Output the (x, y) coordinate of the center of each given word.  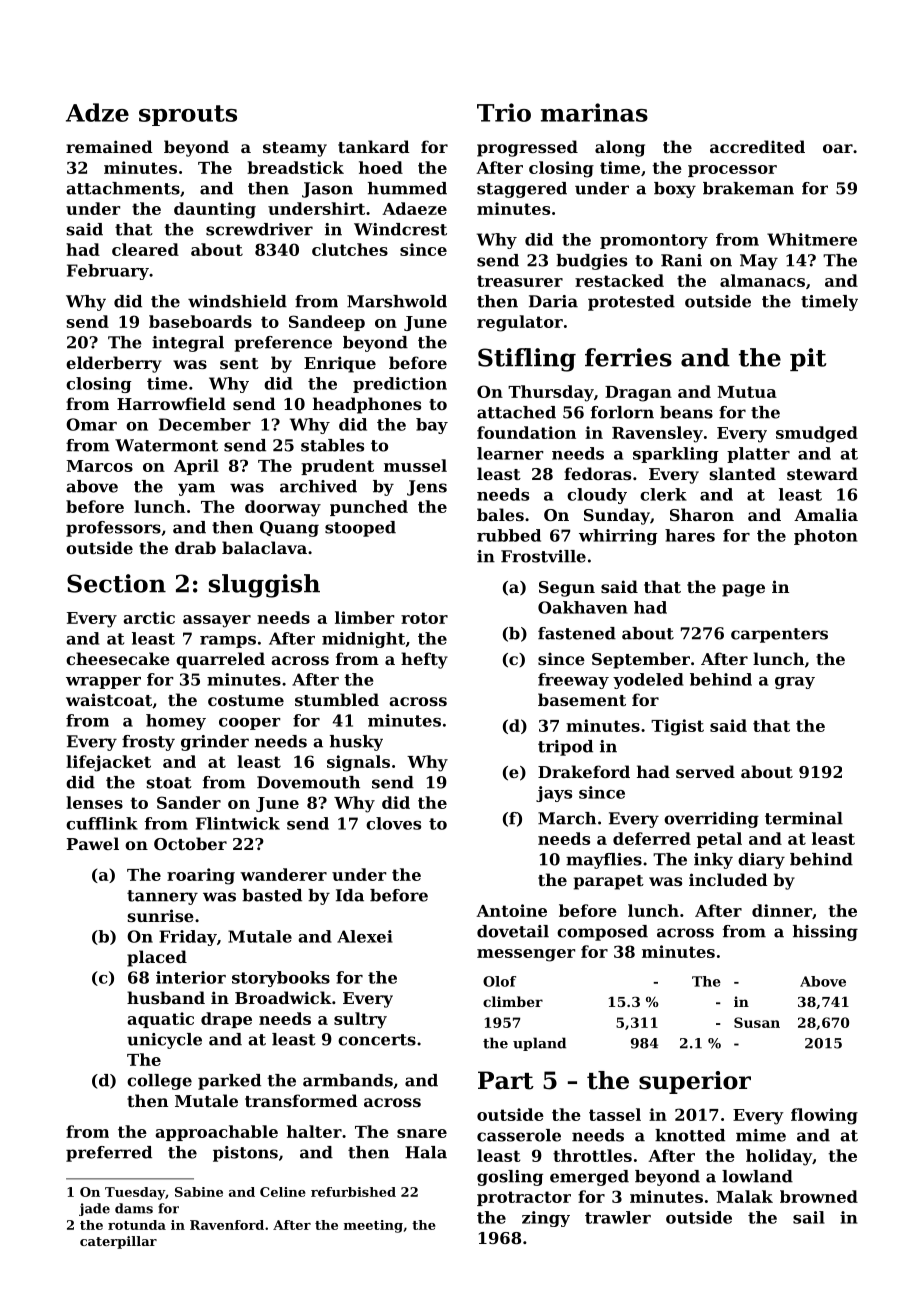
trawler (618, 1217)
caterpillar (118, 1242)
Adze (97, 112)
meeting (373, 1226)
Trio (504, 112)
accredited (757, 146)
